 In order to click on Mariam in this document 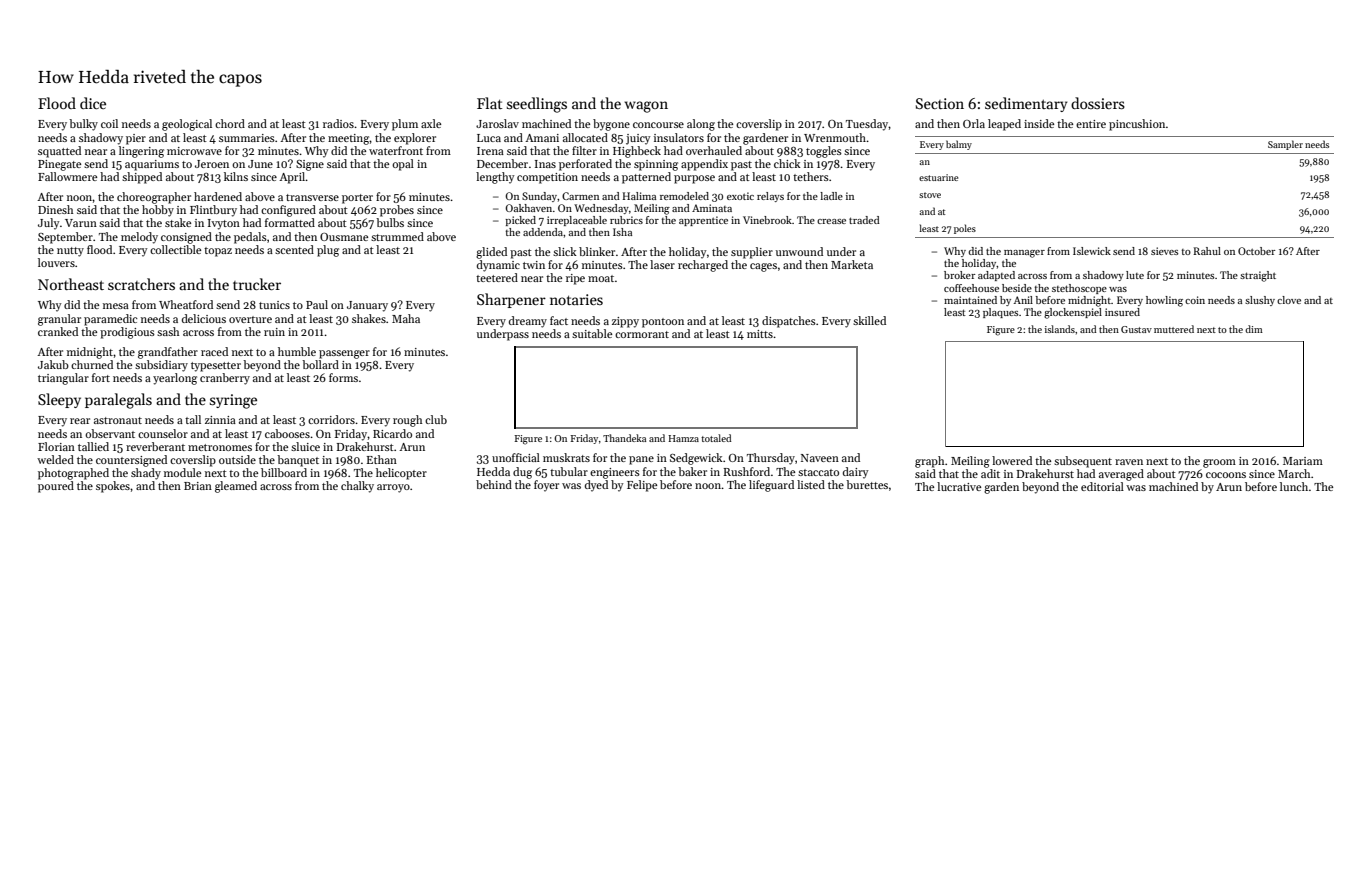, I will do `click(1303, 461)`.
